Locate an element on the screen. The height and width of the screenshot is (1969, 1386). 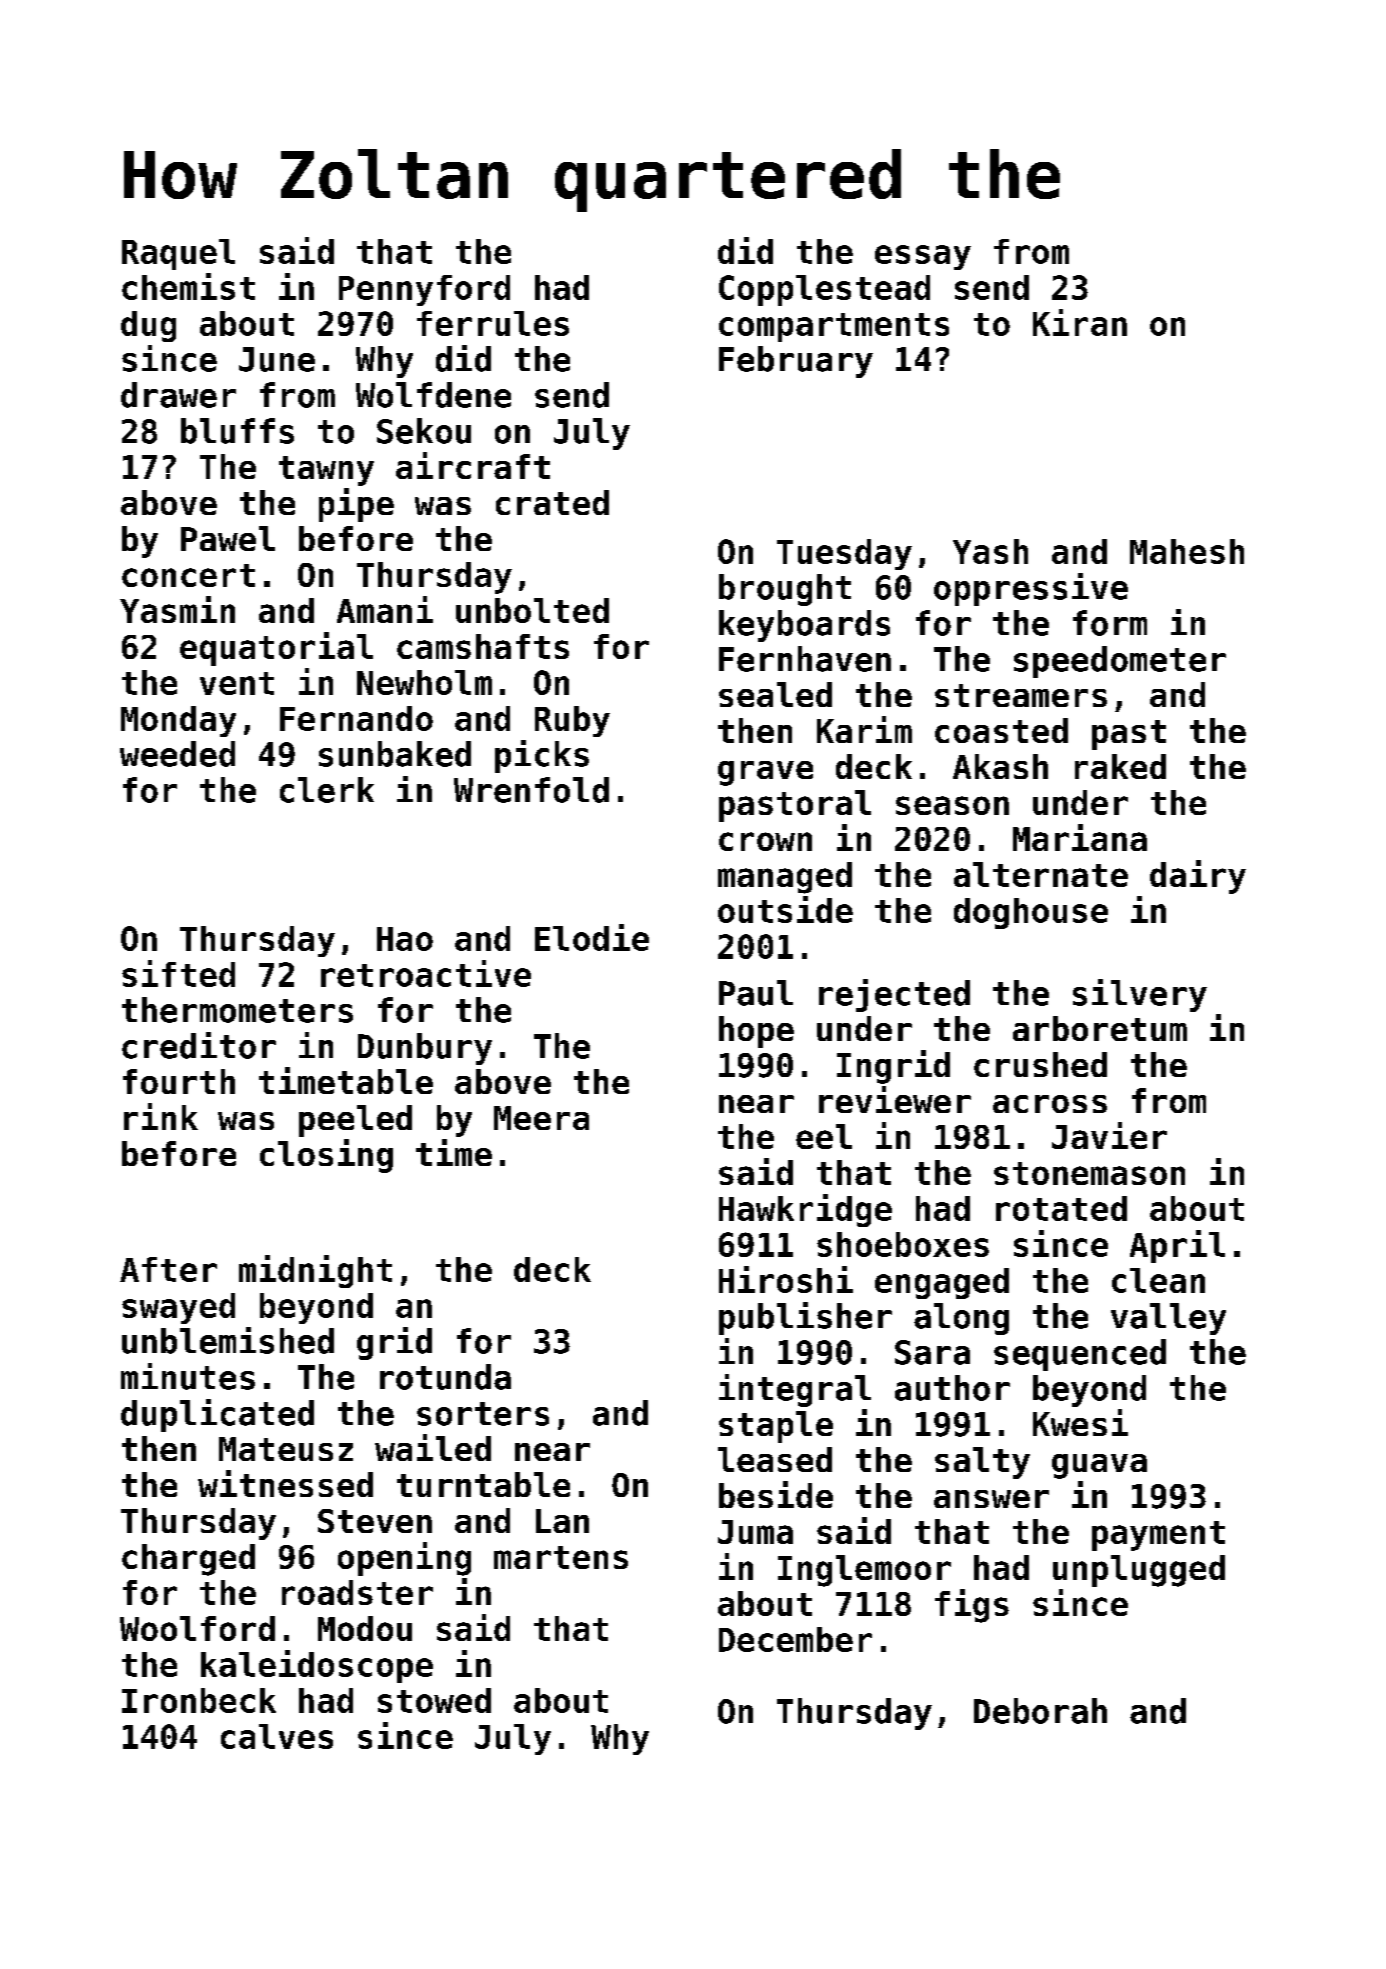
wailed is located at coordinates (433, 1447).
